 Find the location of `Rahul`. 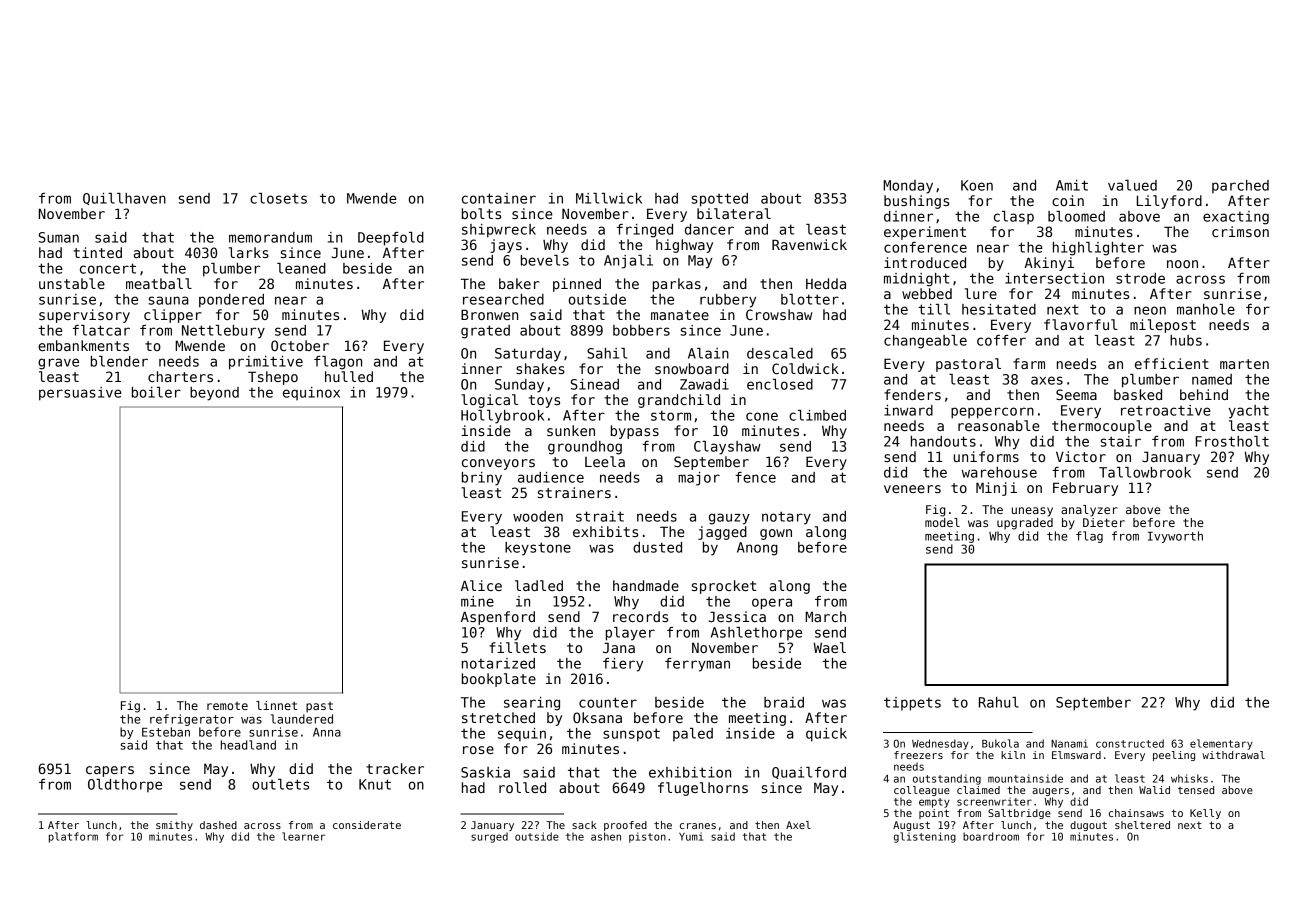

Rahul is located at coordinates (999, 702).
